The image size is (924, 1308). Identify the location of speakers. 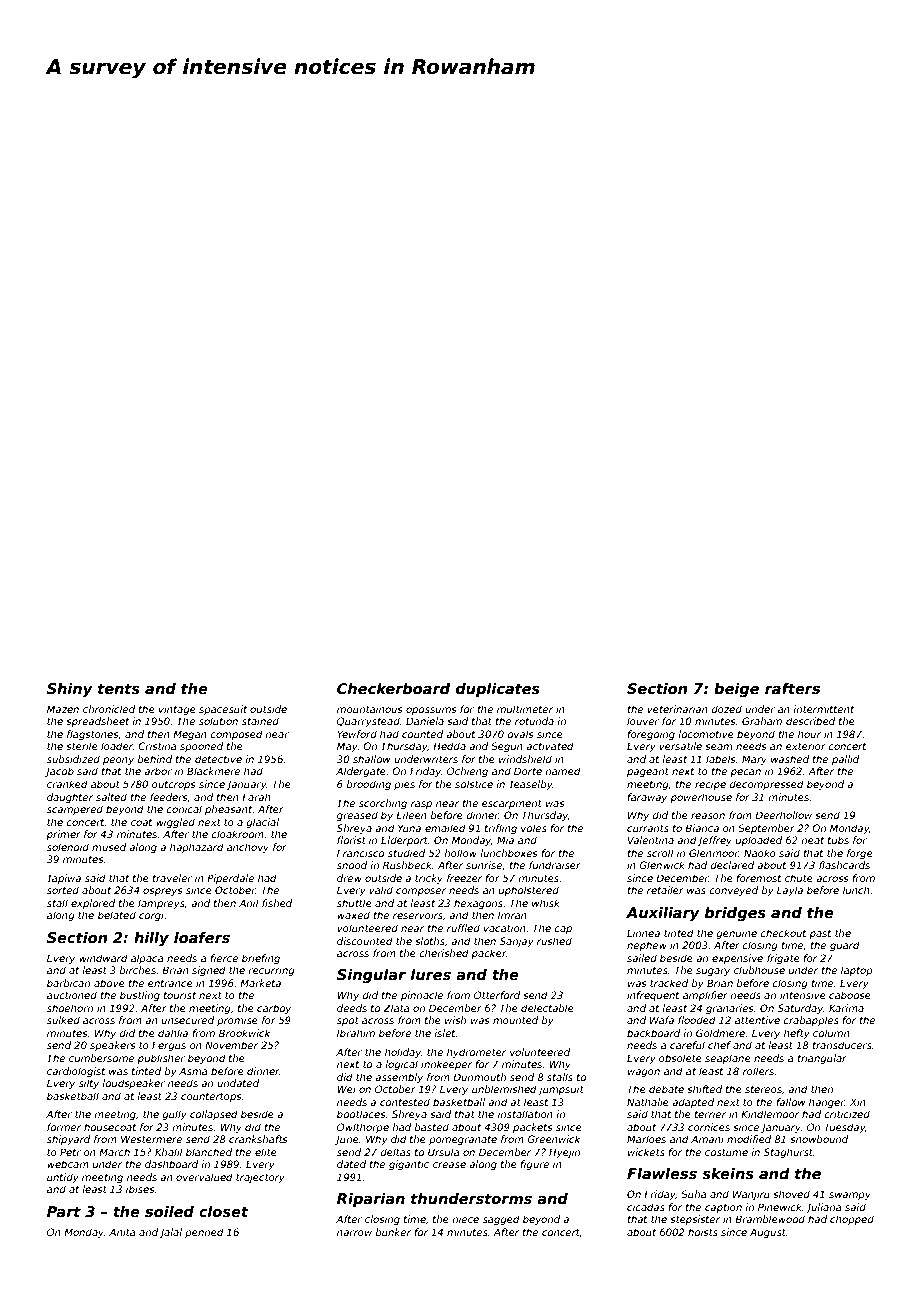
(112, 1046).
